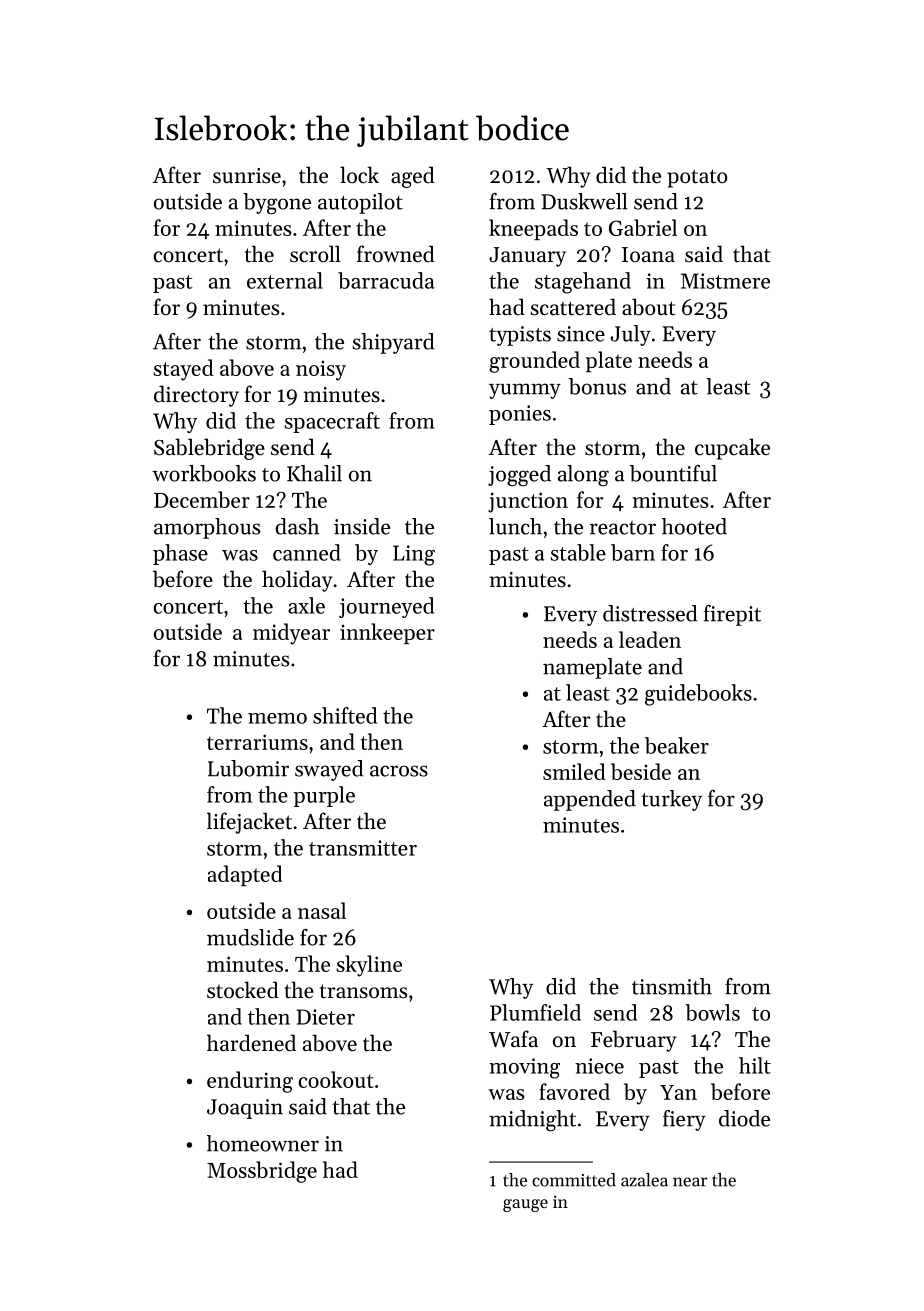 The image size is (924, 1311). What do you see at coordinates (525, 1205) in the screenshot?
I see `gauge` at bounding box center [525, 1205].
